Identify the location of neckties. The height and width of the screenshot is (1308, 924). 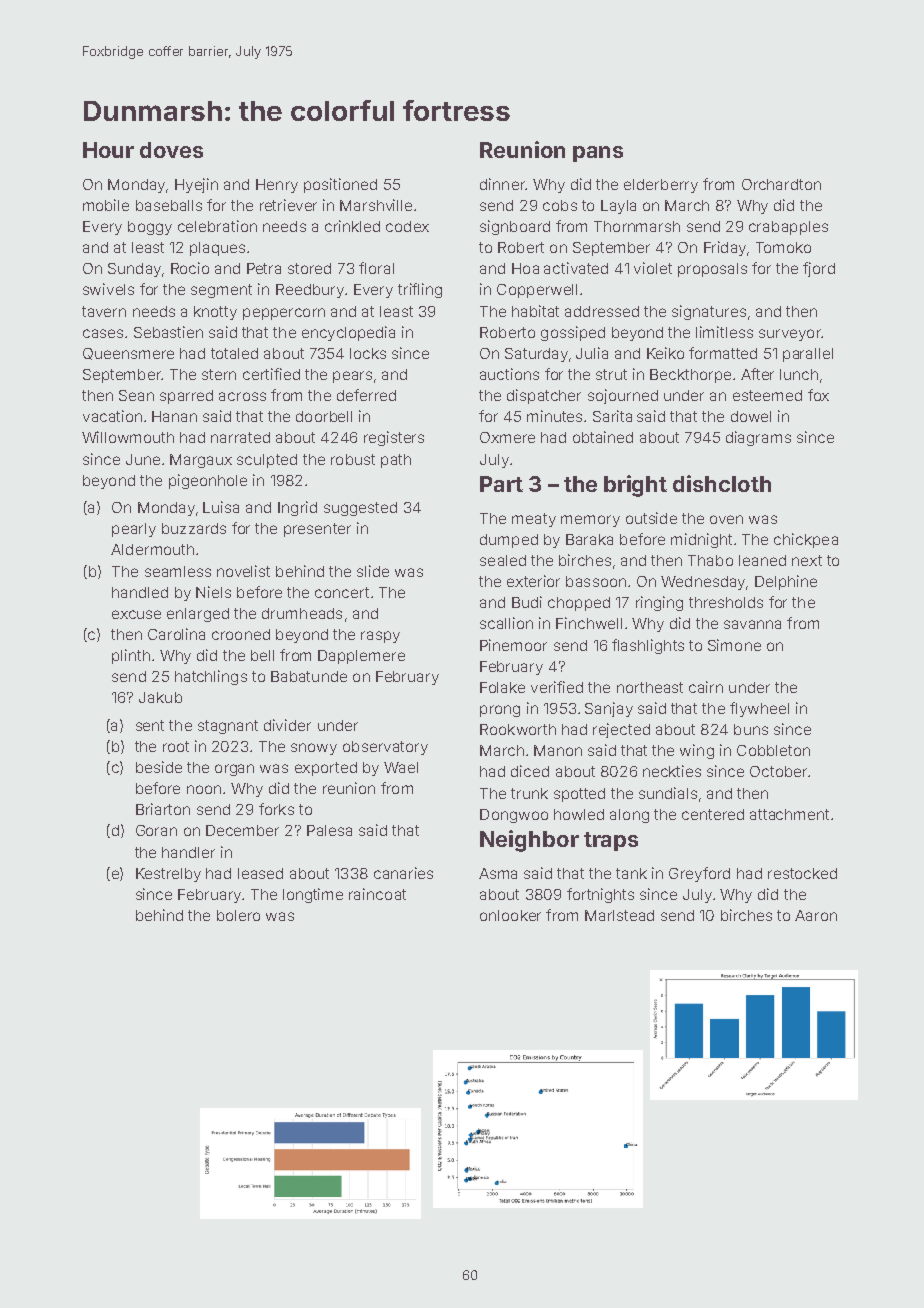
(672, 771).
